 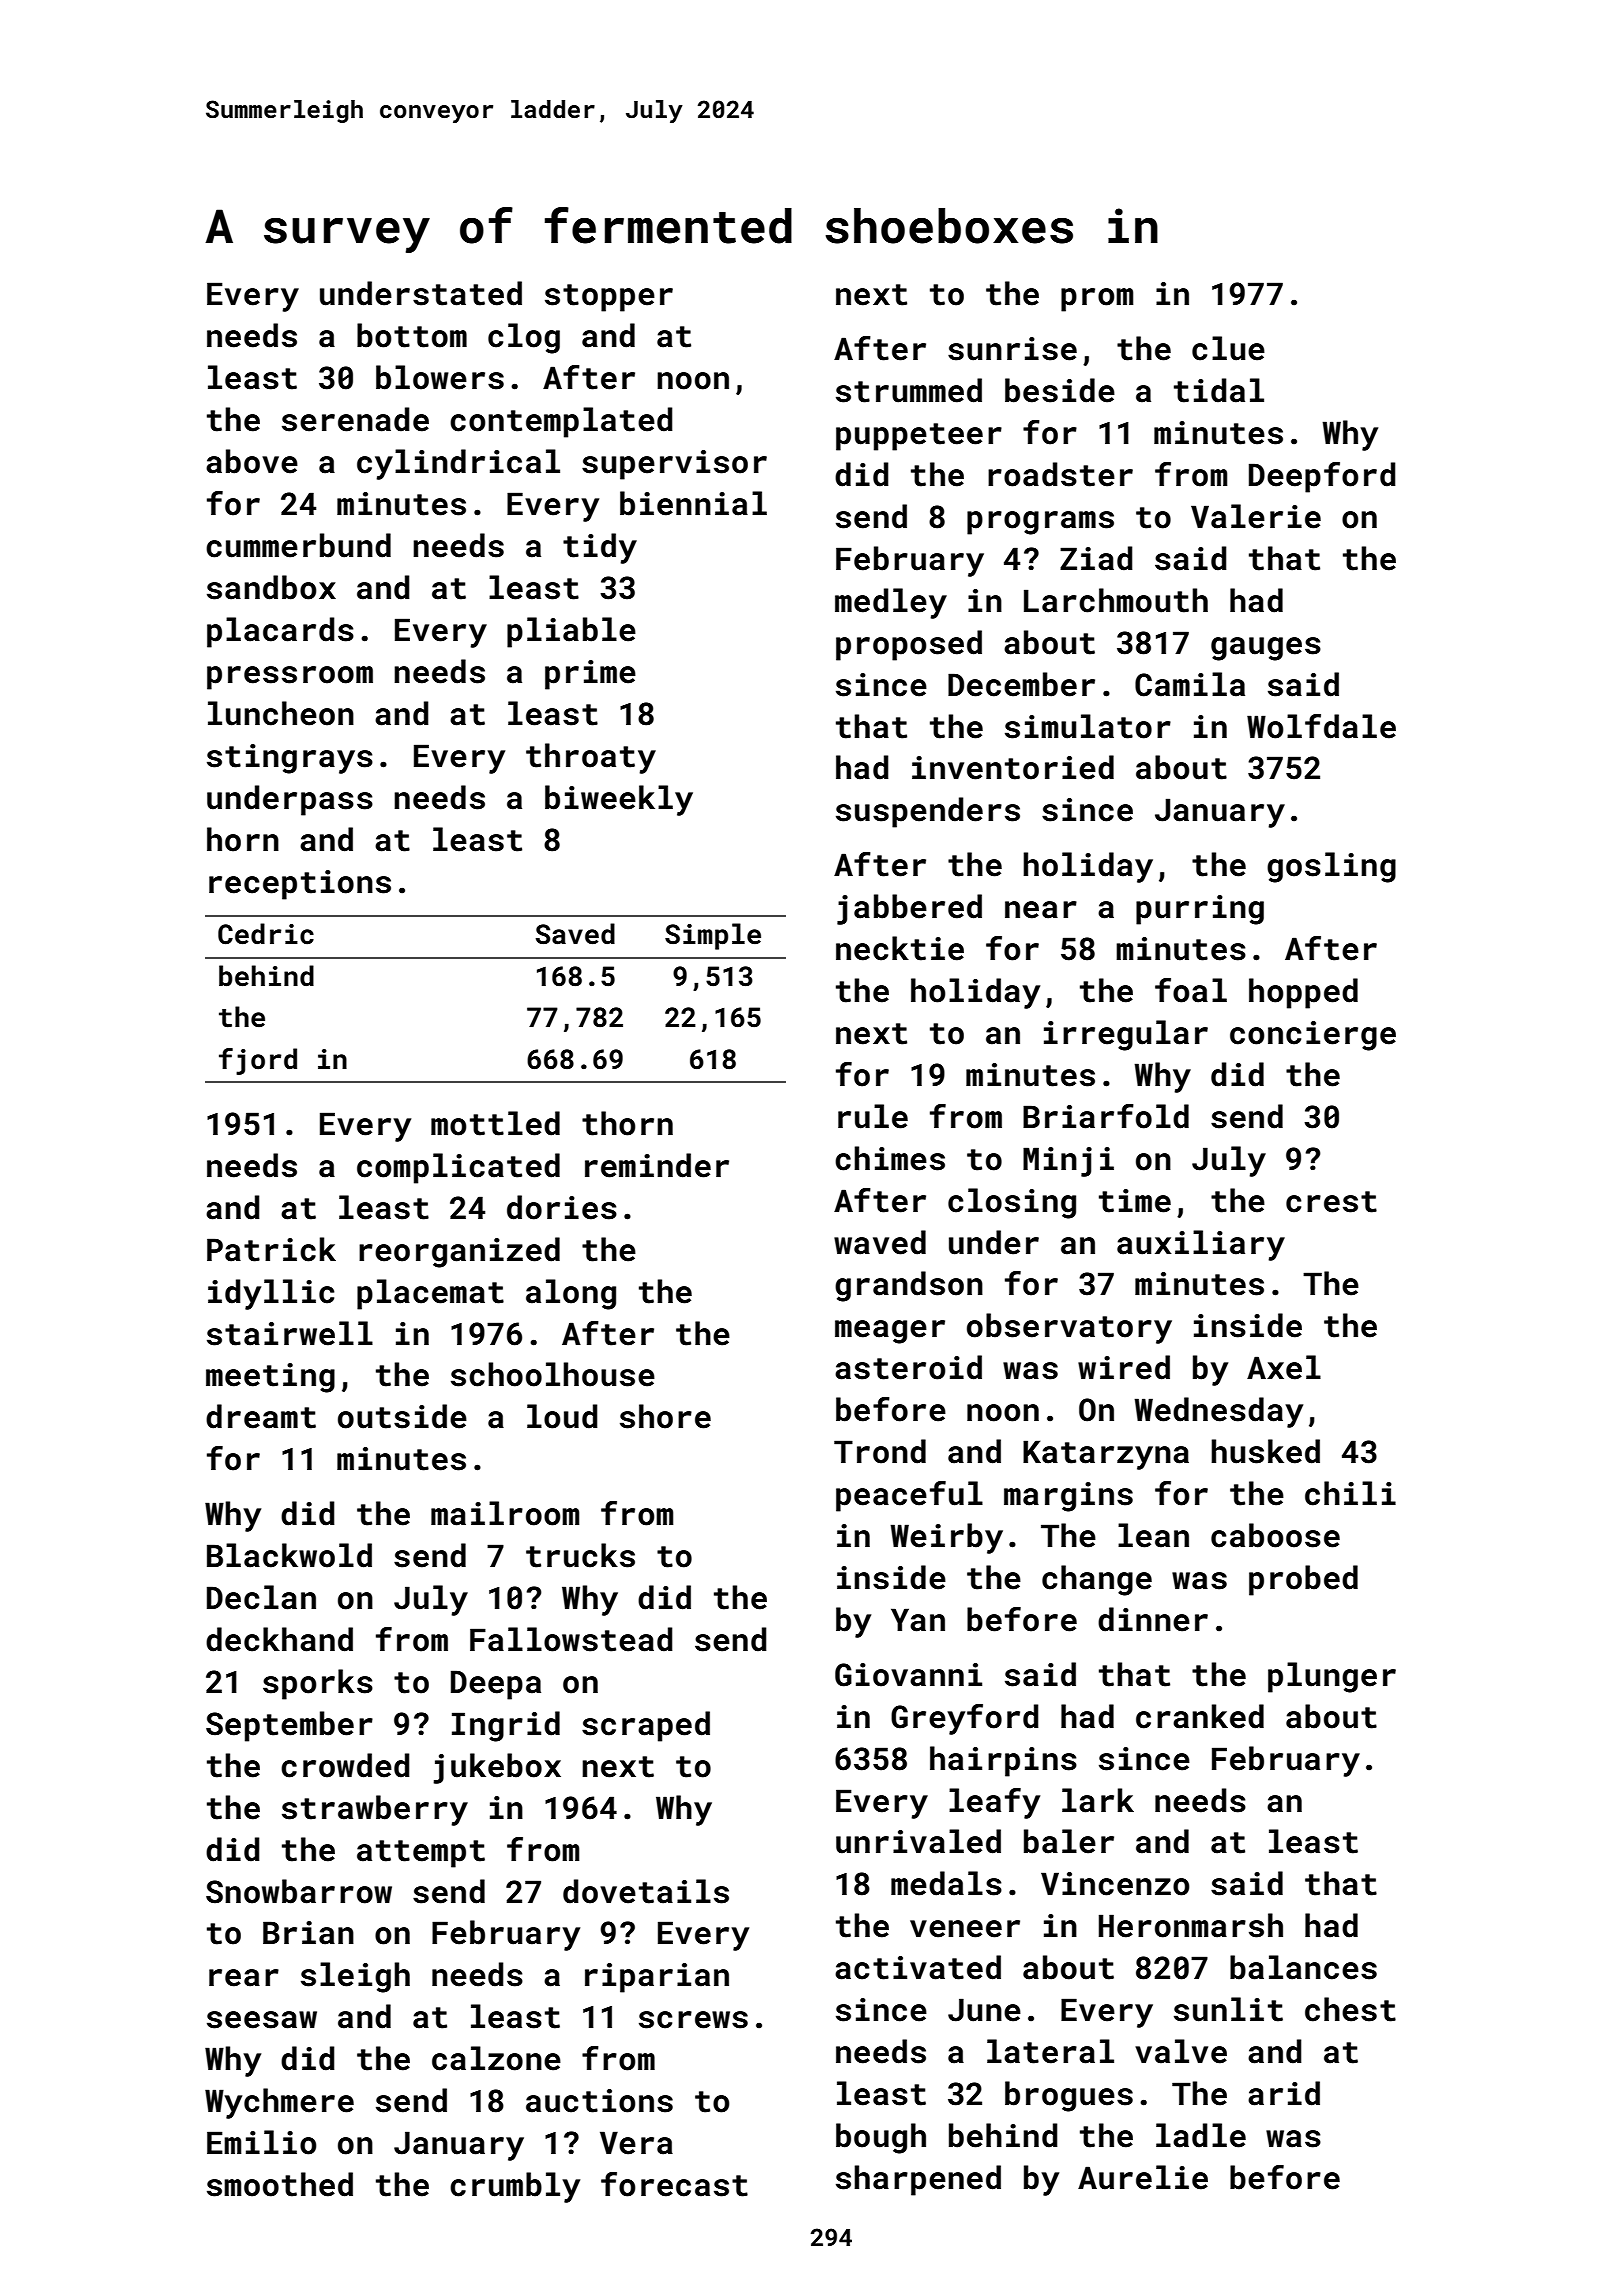 What do you see at coordinates (1153, 1619) in the screenshot?
I see `dinner` at bounding box center [1153, 1619].
